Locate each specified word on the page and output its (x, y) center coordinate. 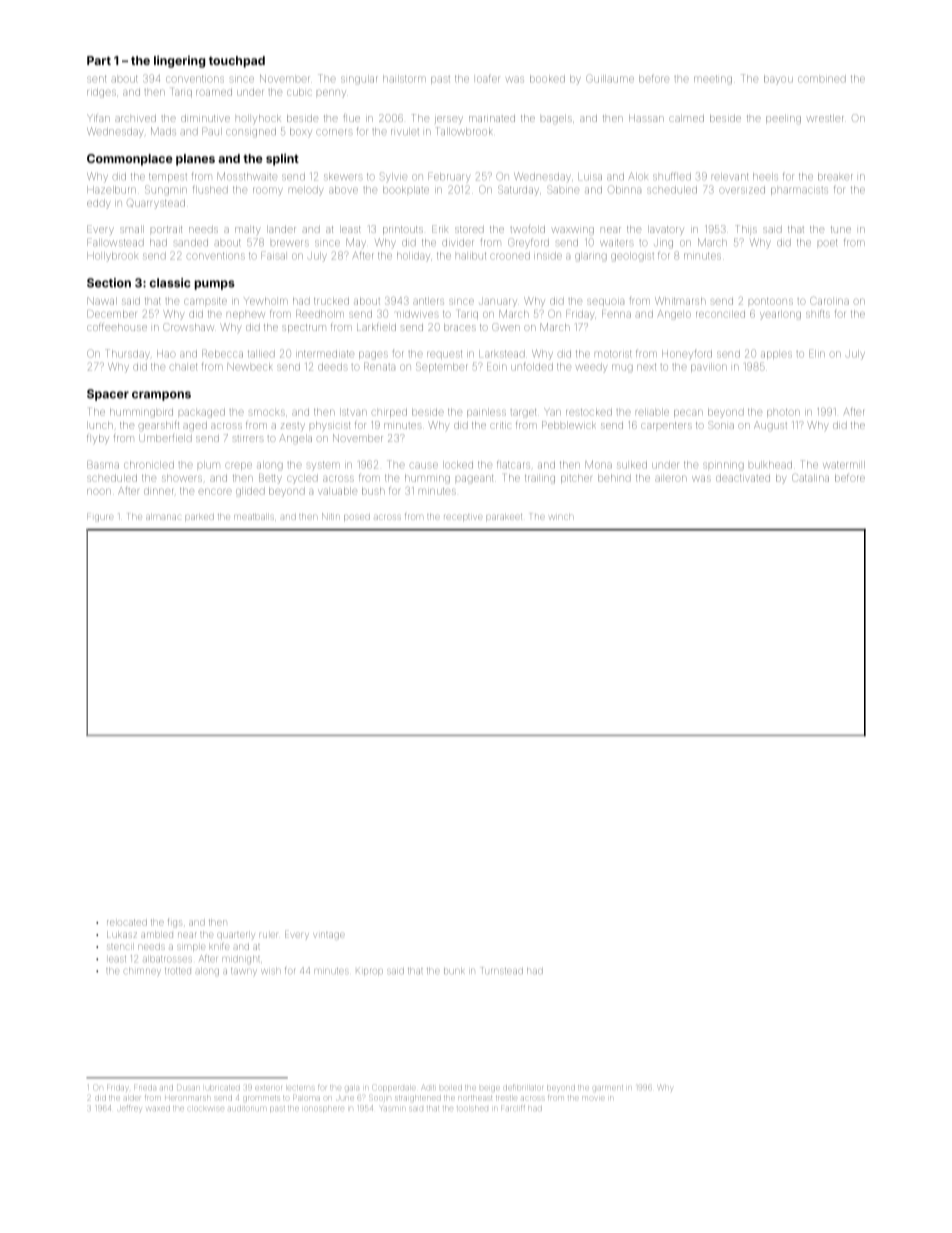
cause (423, 465)
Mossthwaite (247, 176)
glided (250, 492)
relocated (127, 923)
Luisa (590, 177)
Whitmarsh (680, 301)
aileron (671, 478)
